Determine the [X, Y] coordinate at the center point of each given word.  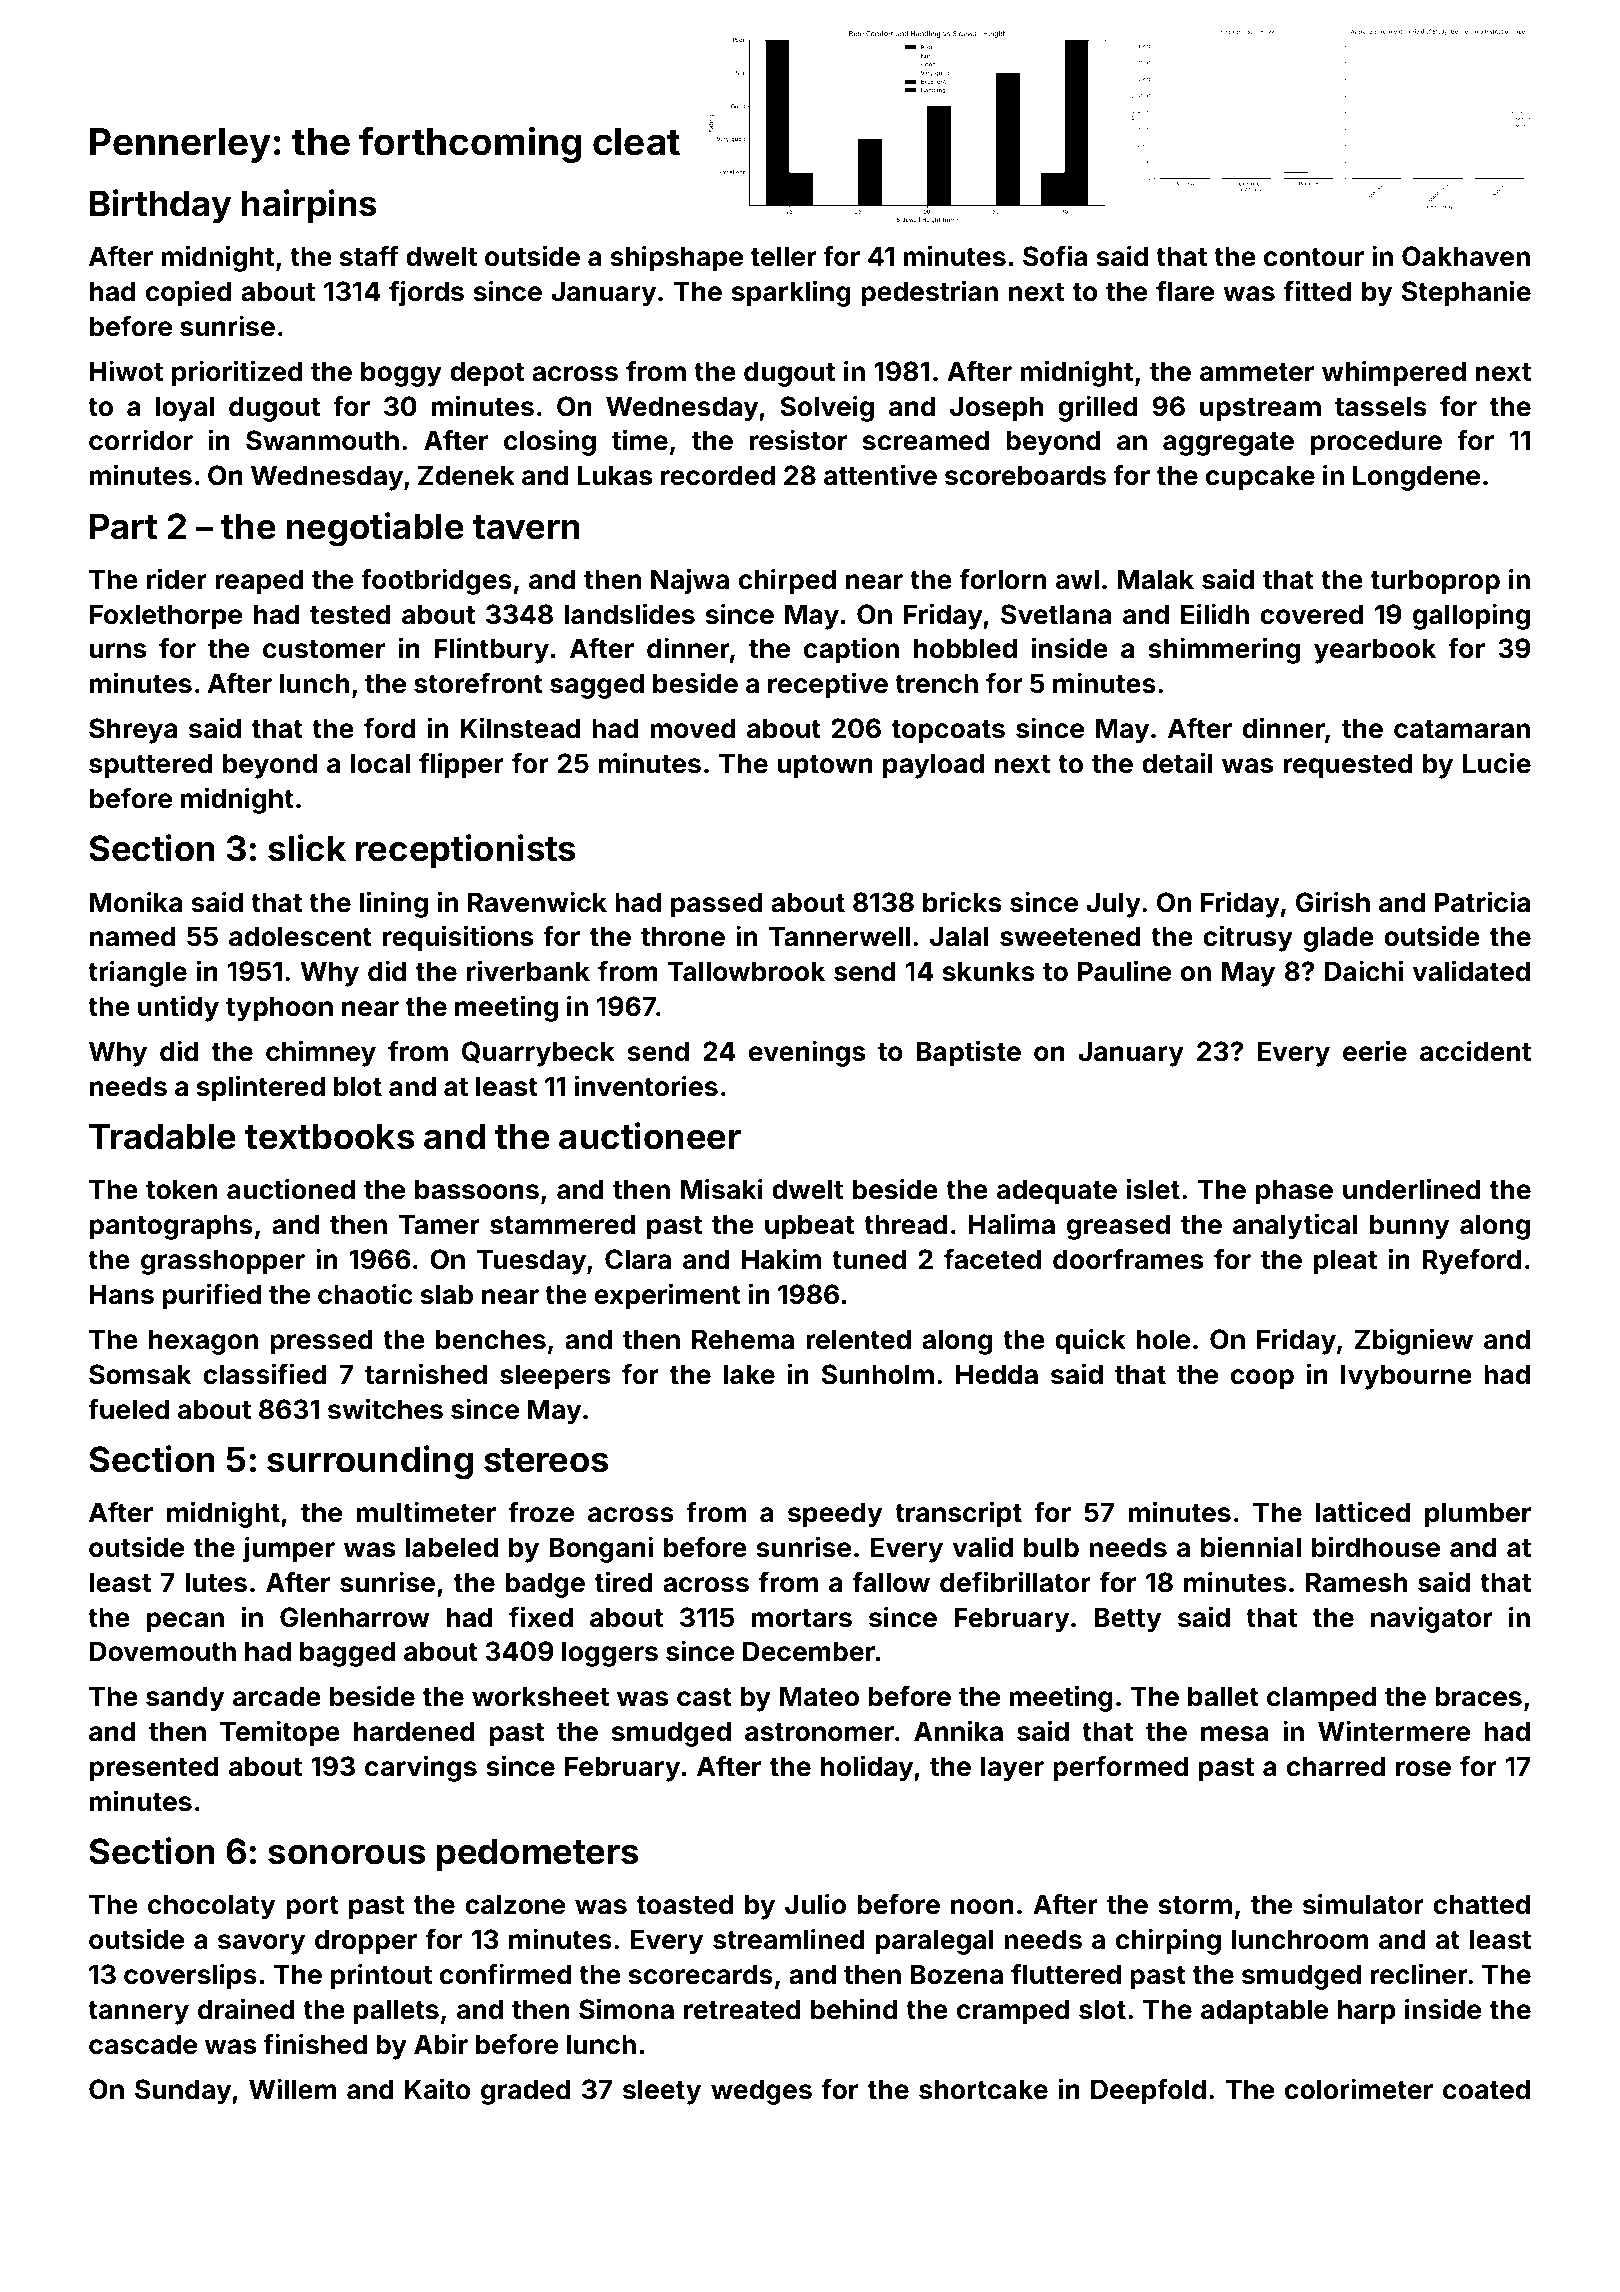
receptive [828, 685]
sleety [662, 2092]
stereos [546, 1460]
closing [550, 442]
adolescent [300, 936]
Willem [292, 2089]
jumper [289, 1549]
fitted [1318, 291]
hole [1163, 1339]
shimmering [1224, 650]
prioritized [237, 373]
